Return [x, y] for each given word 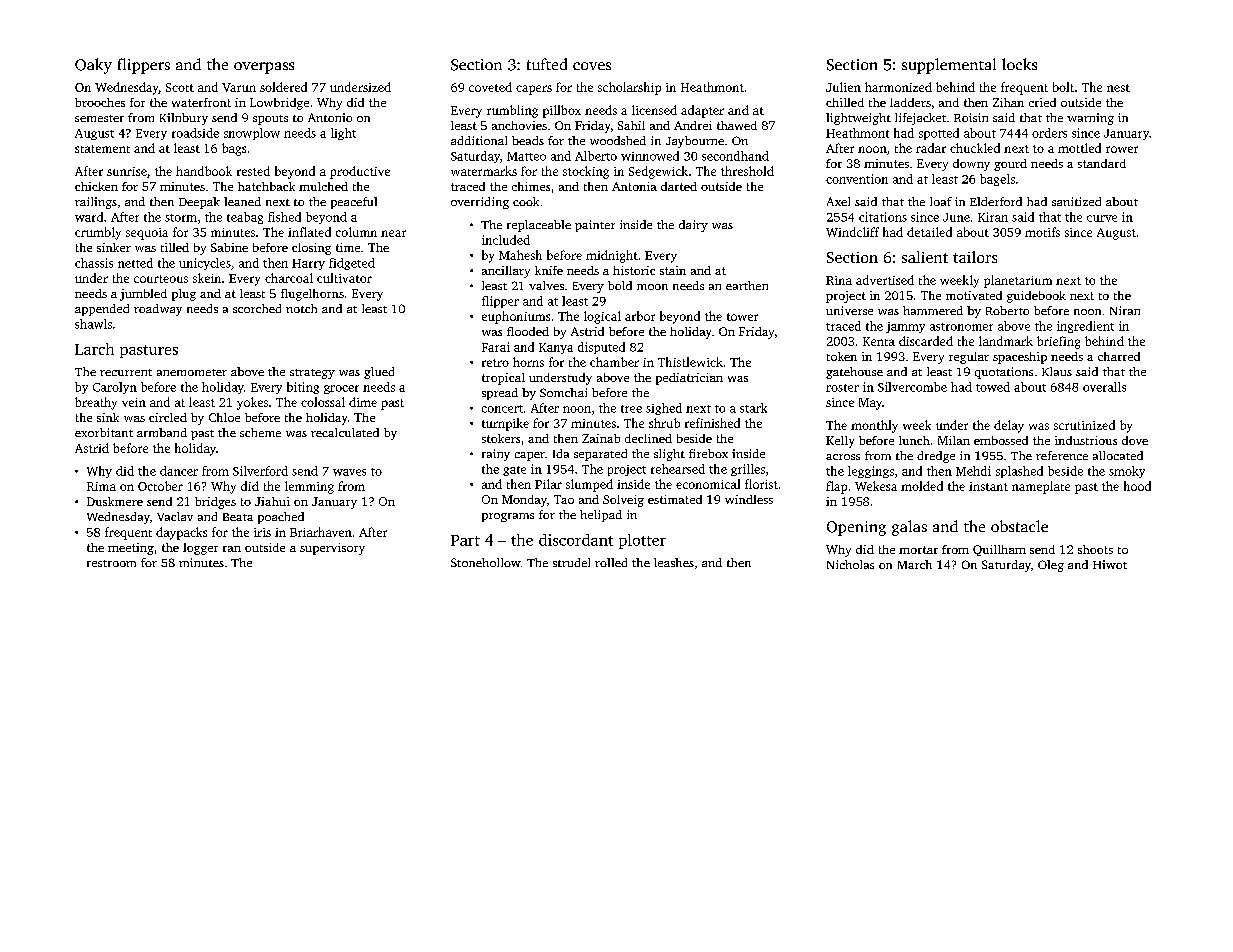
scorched [257, 308]
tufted [547, 64]
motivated [974, 295]
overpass [264, 68]
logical [602, 317]
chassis [94, 263]
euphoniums [516, 317]
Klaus [1057, 371]
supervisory [332, 549]
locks [1019, 64]
